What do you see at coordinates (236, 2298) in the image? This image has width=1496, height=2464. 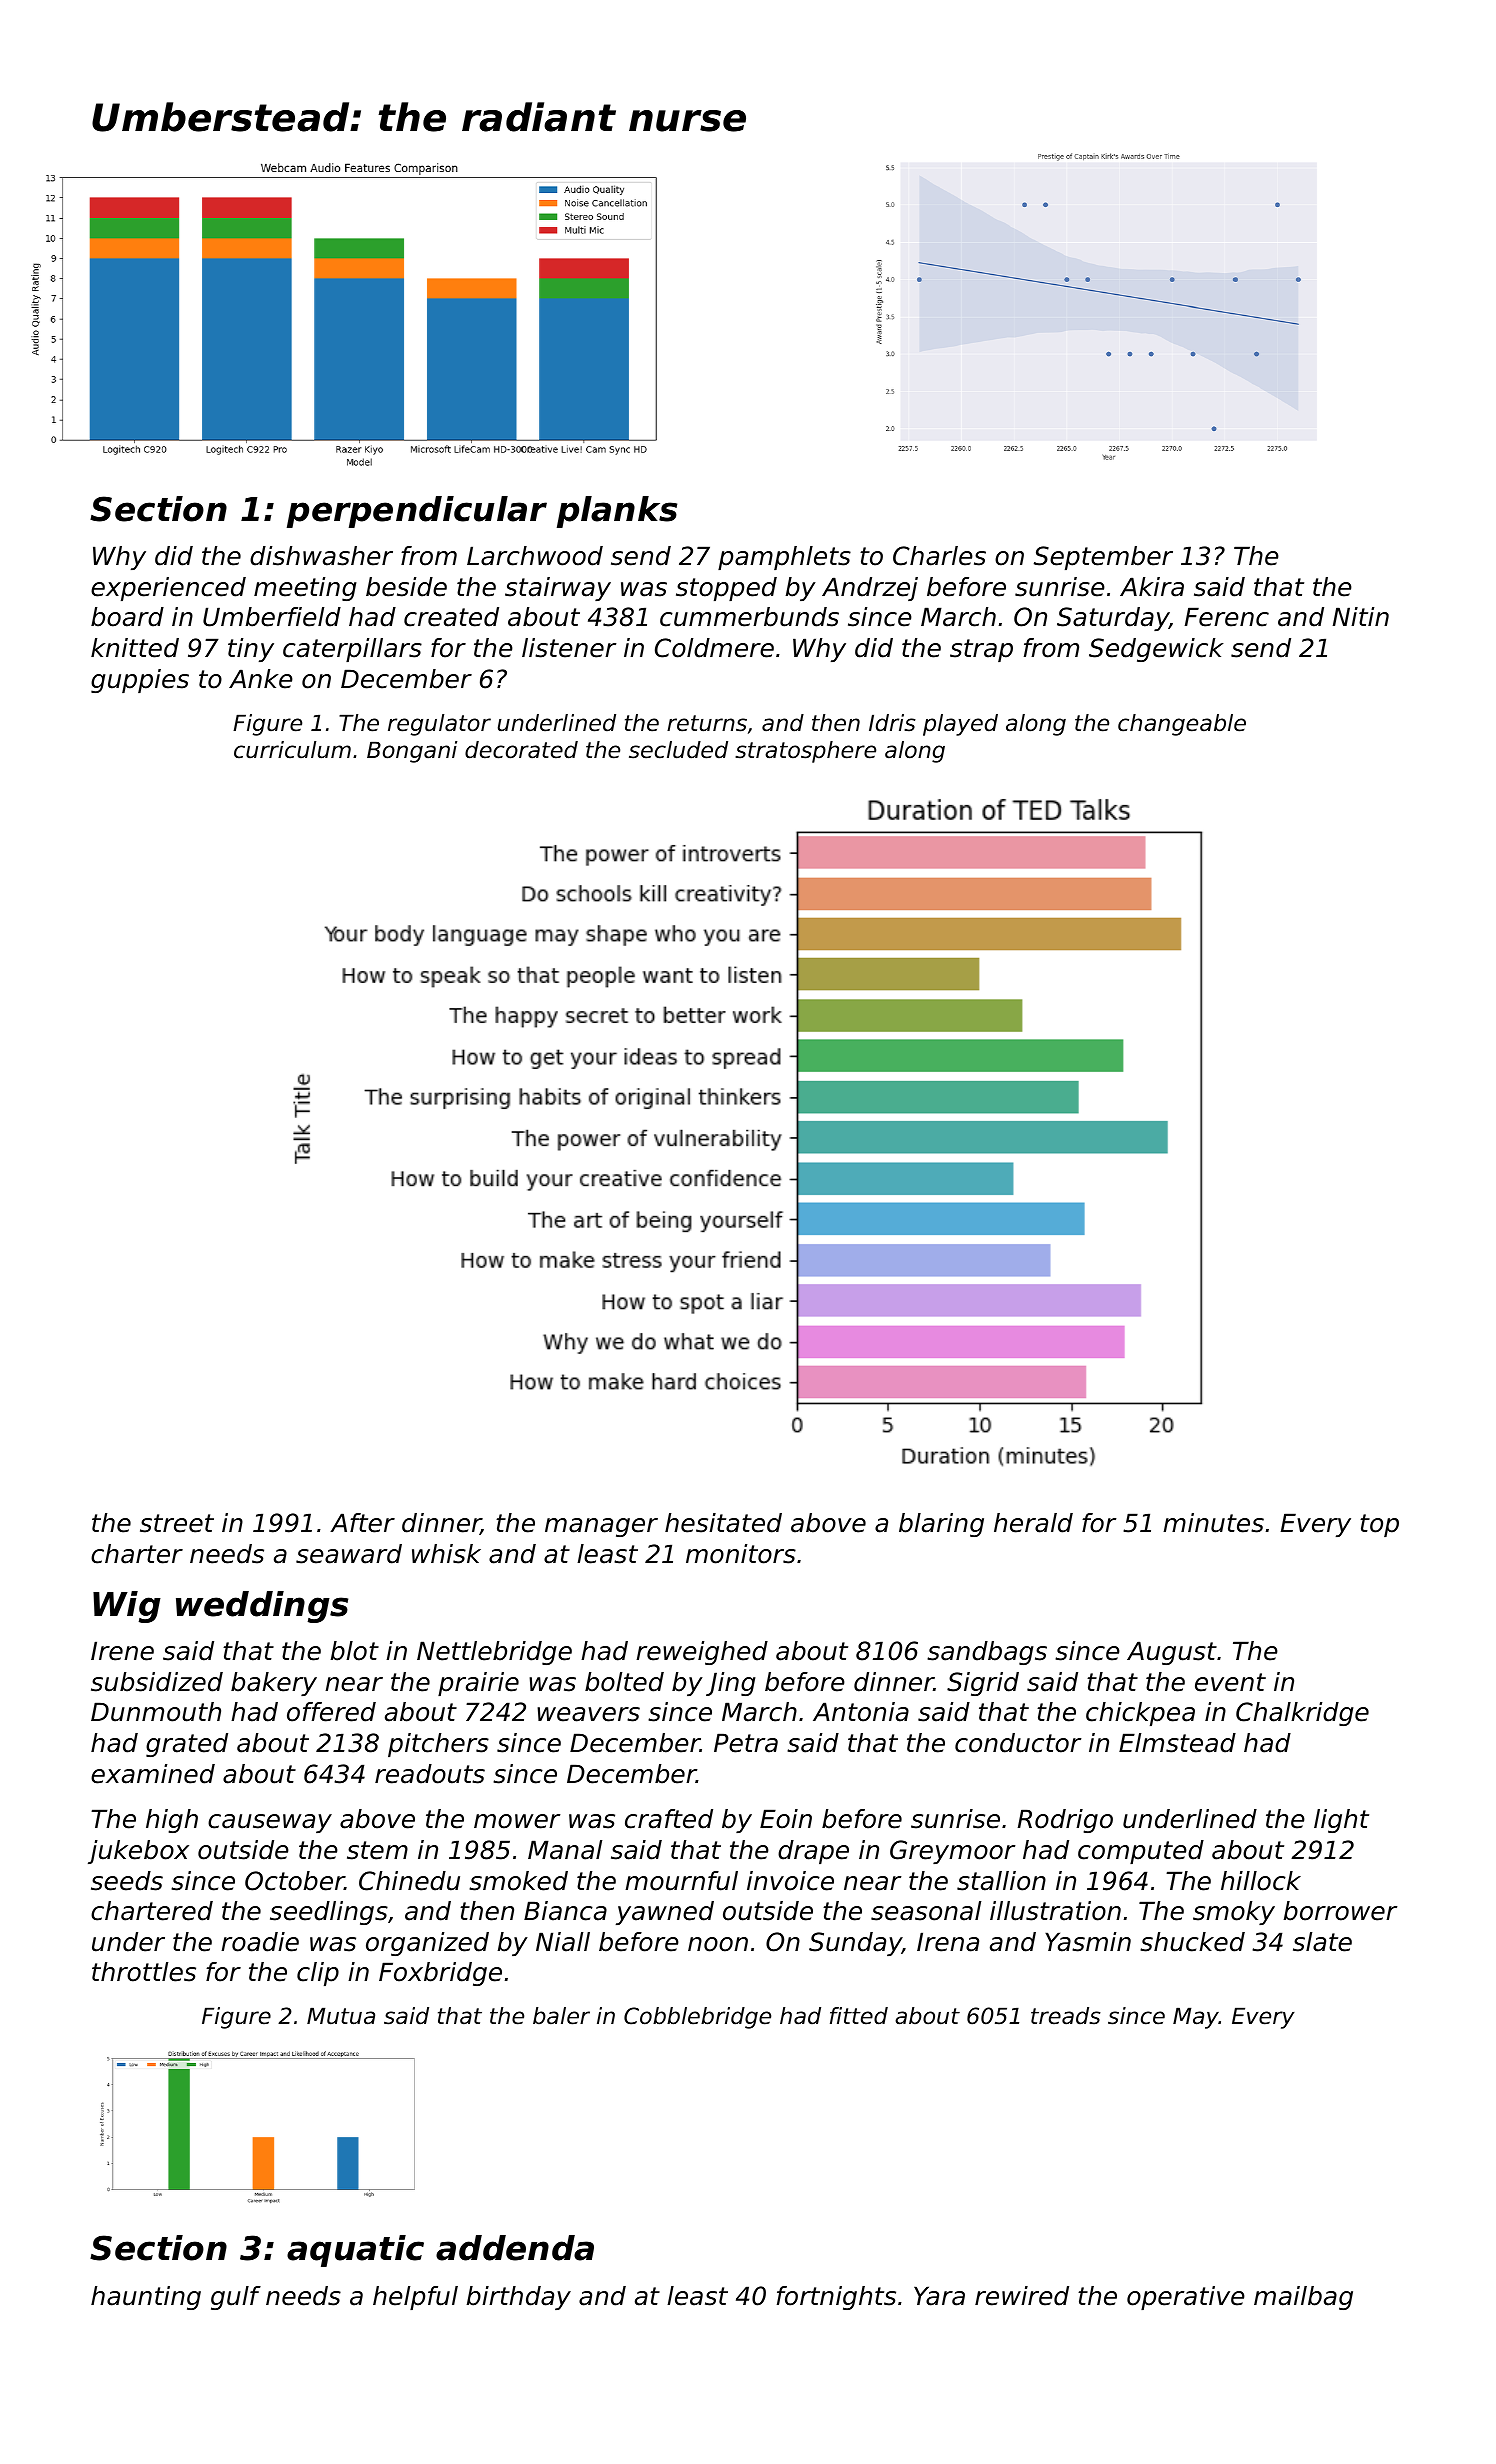 I see `gulf` at bounding box center [236, 2298].
